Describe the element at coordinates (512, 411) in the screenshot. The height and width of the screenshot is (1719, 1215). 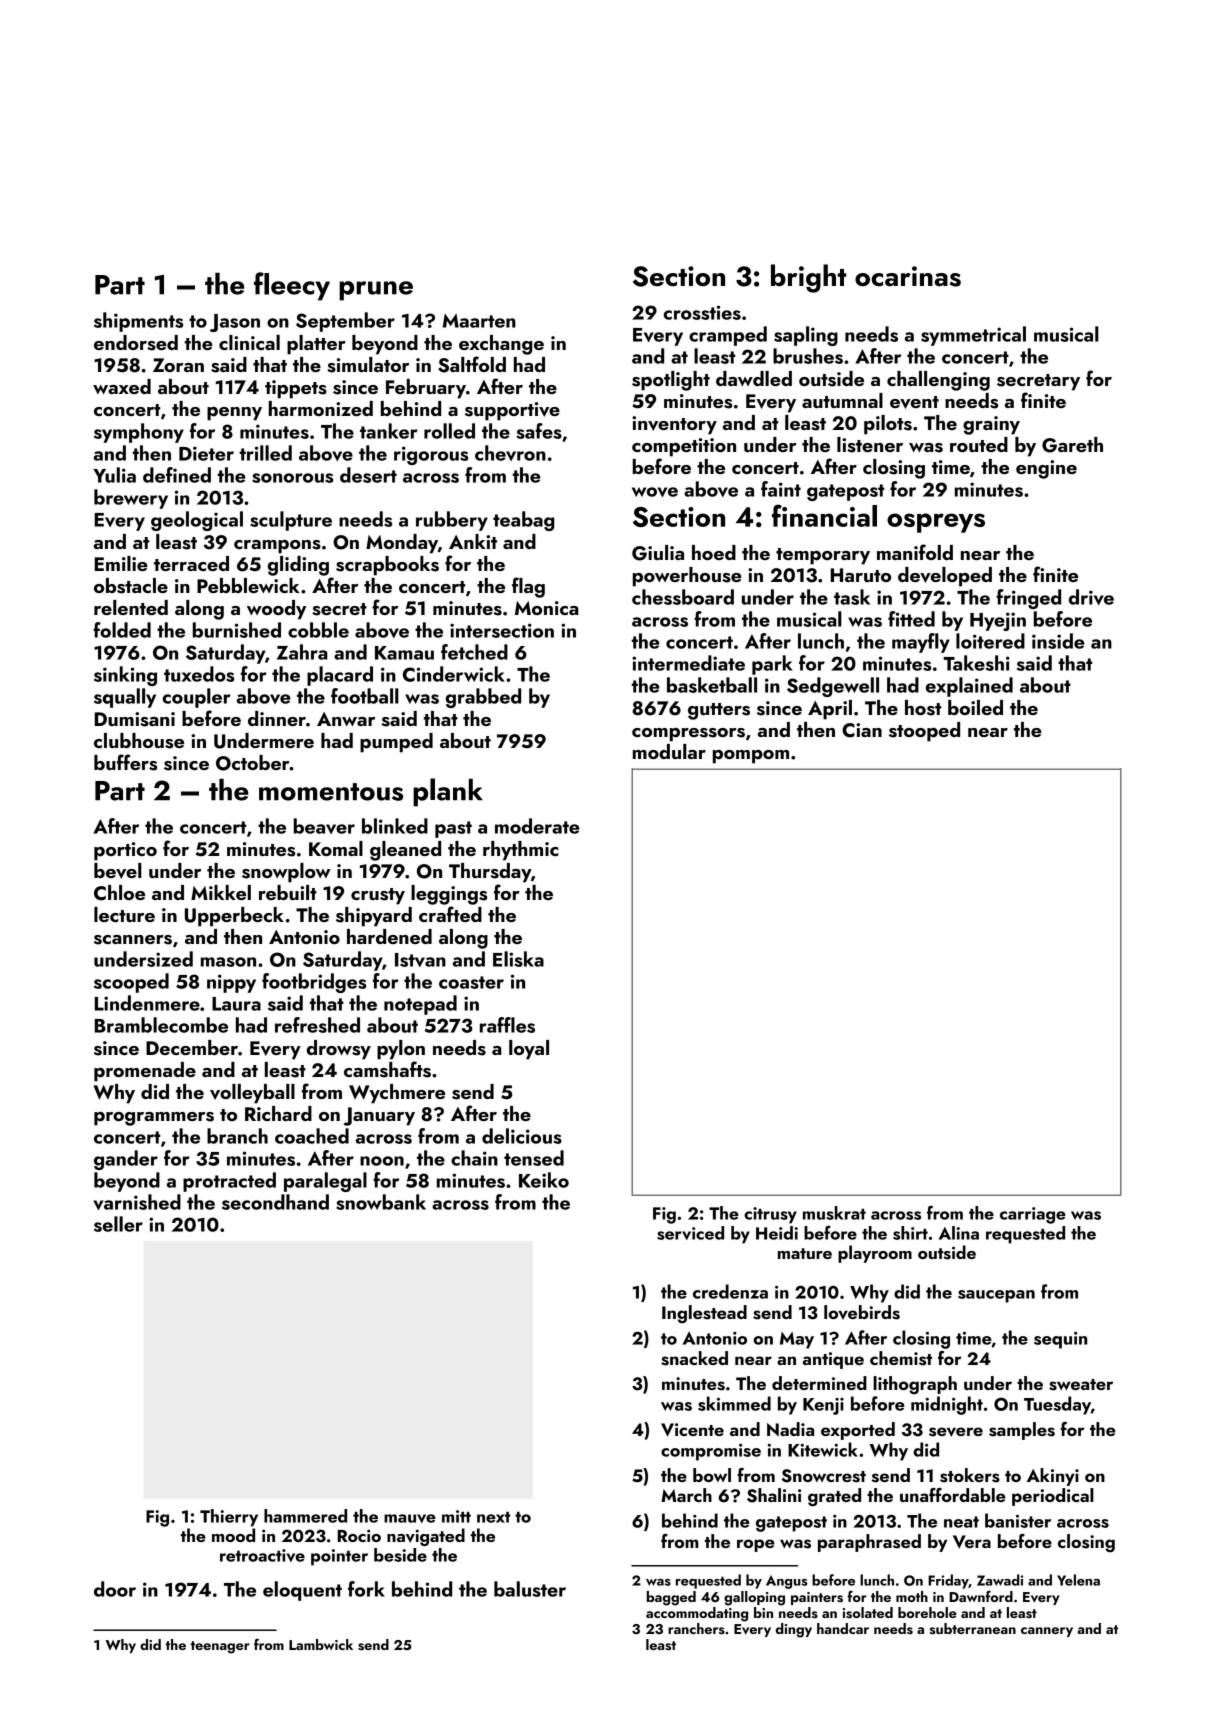
I see `supportive` at that location.
